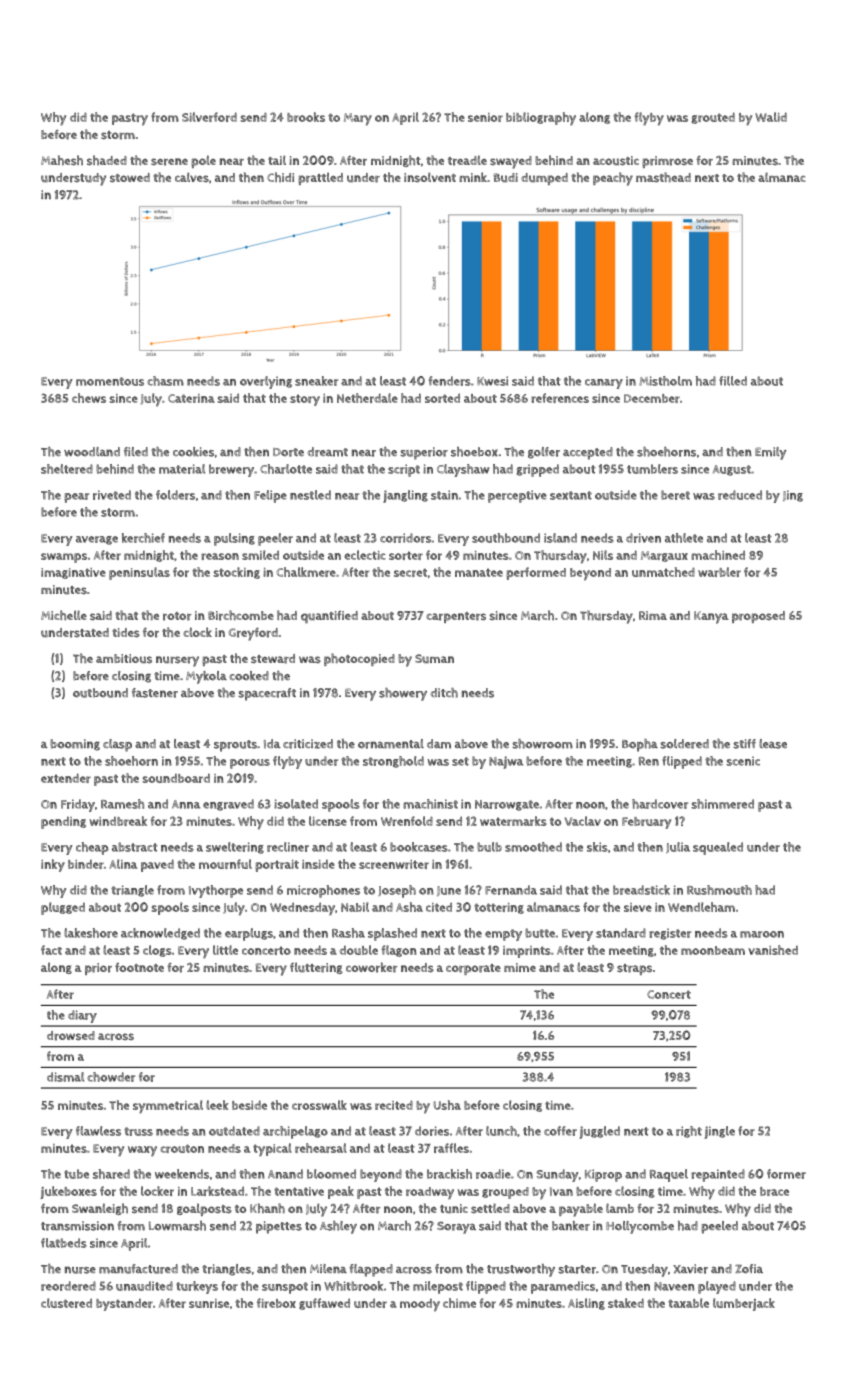  Describe the element at coordinates (713, 118) in the screenshot. I see `grouted` at that location.
